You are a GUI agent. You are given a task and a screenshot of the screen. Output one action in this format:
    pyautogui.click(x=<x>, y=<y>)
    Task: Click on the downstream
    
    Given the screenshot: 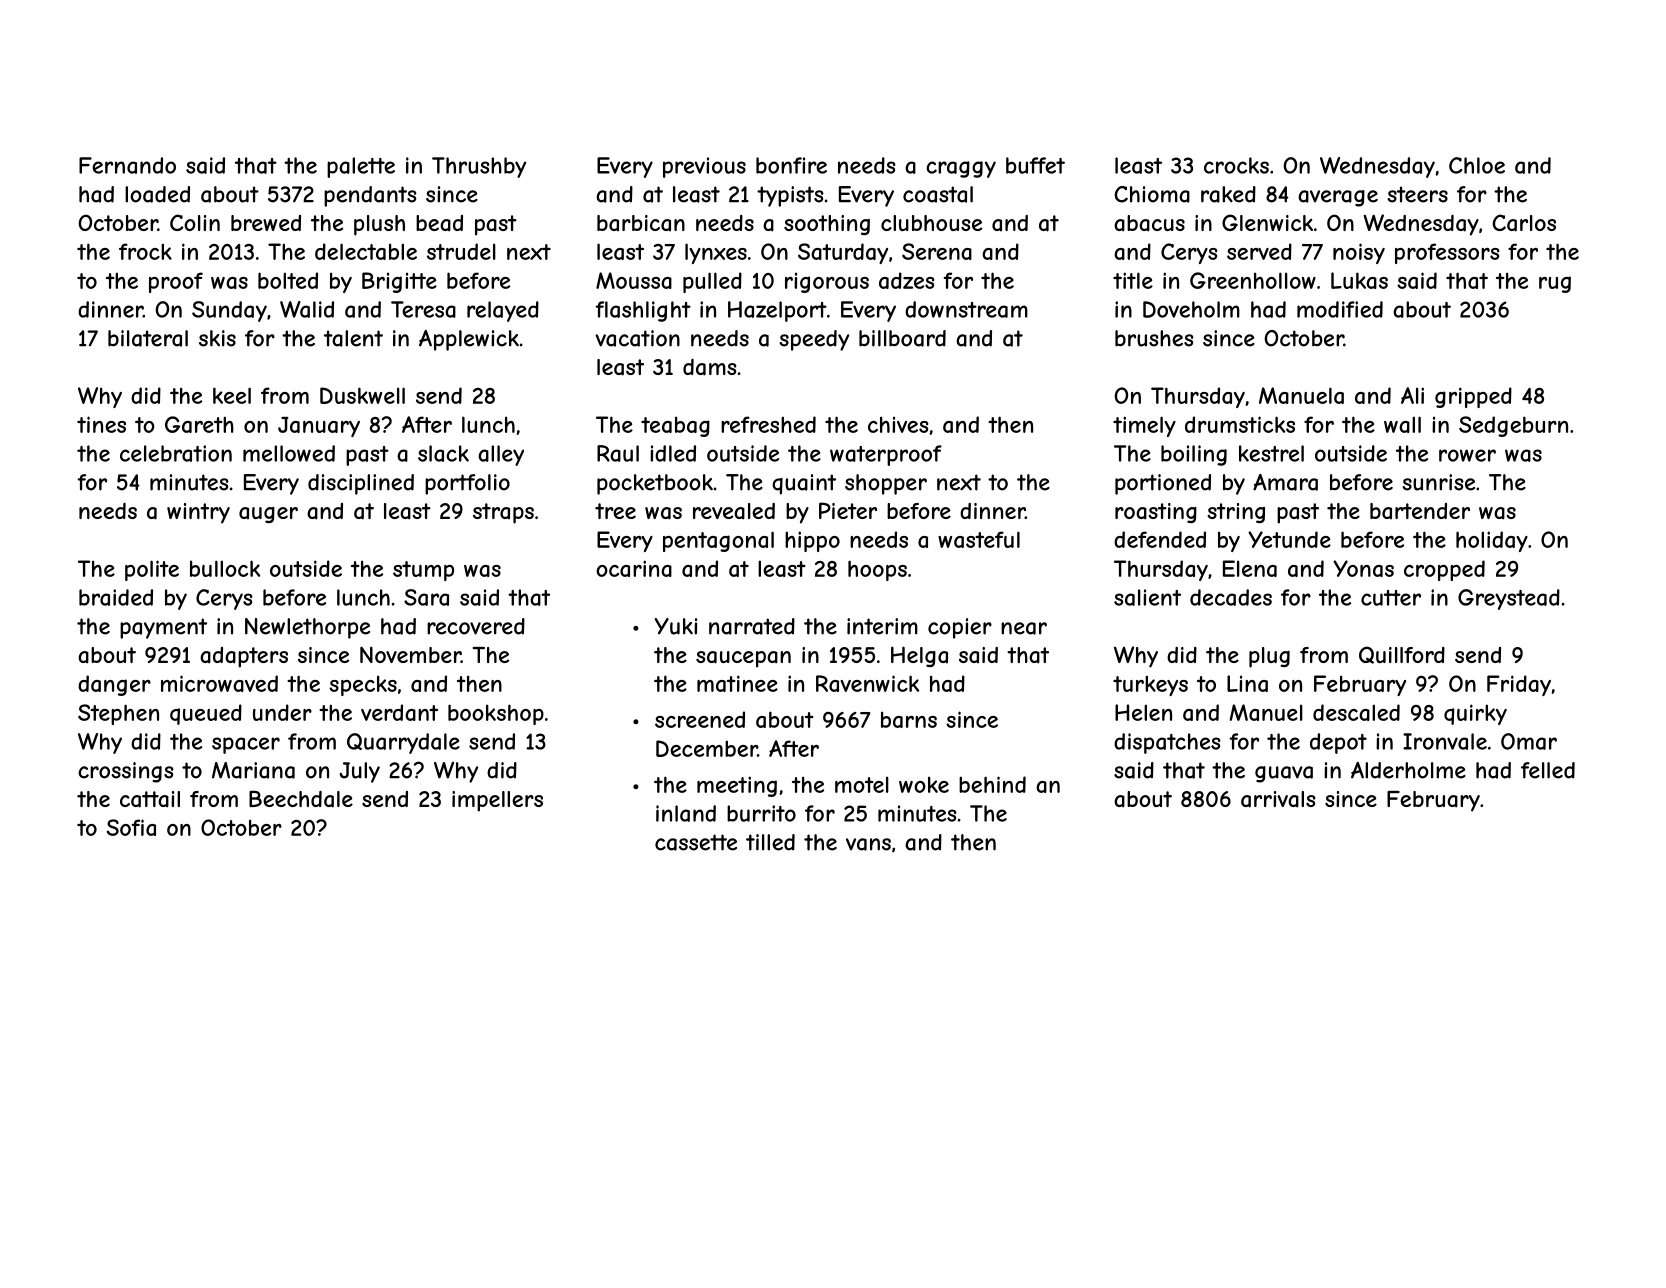 What is the action you would take?
    pyautogui.click(x=966, y=309)
